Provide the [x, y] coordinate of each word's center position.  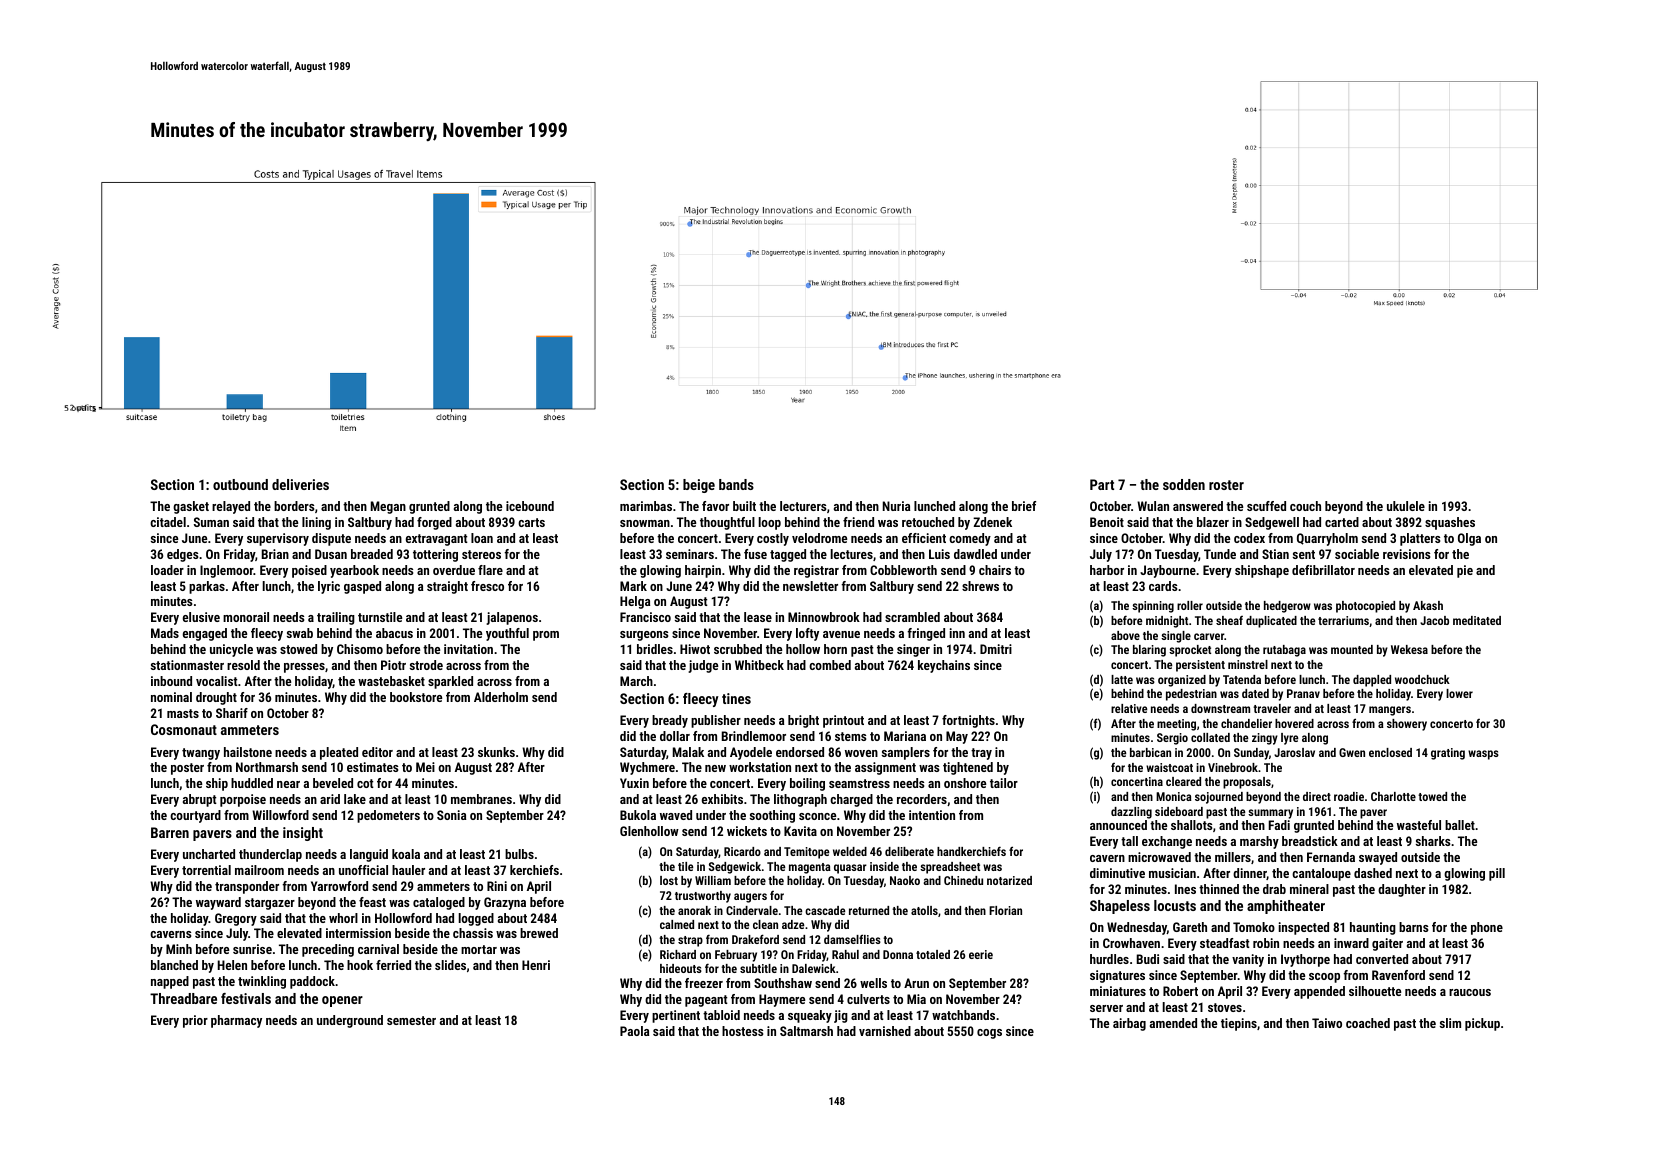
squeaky [810, 1016]
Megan [388, 507]
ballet [1460, 825]
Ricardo [742, 851]
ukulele [1406, 506]
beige [699, 486]
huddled [252, 783]
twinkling [262, 982]
